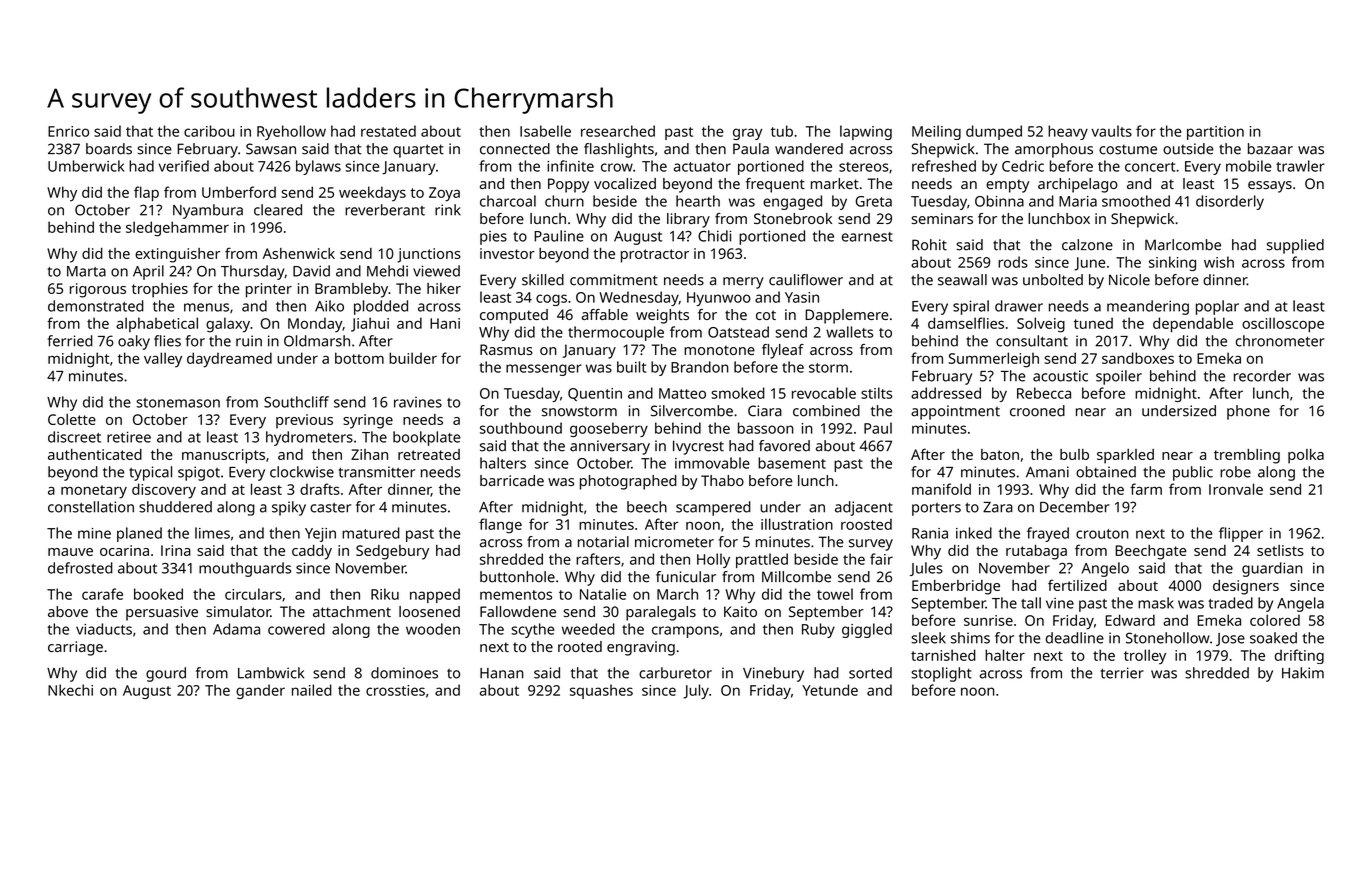 The image size is (1372, 887). What do you see at coordinates (296, 402) in the screenshot?
I see `Southcliff` at bounding box center [296, 402].
